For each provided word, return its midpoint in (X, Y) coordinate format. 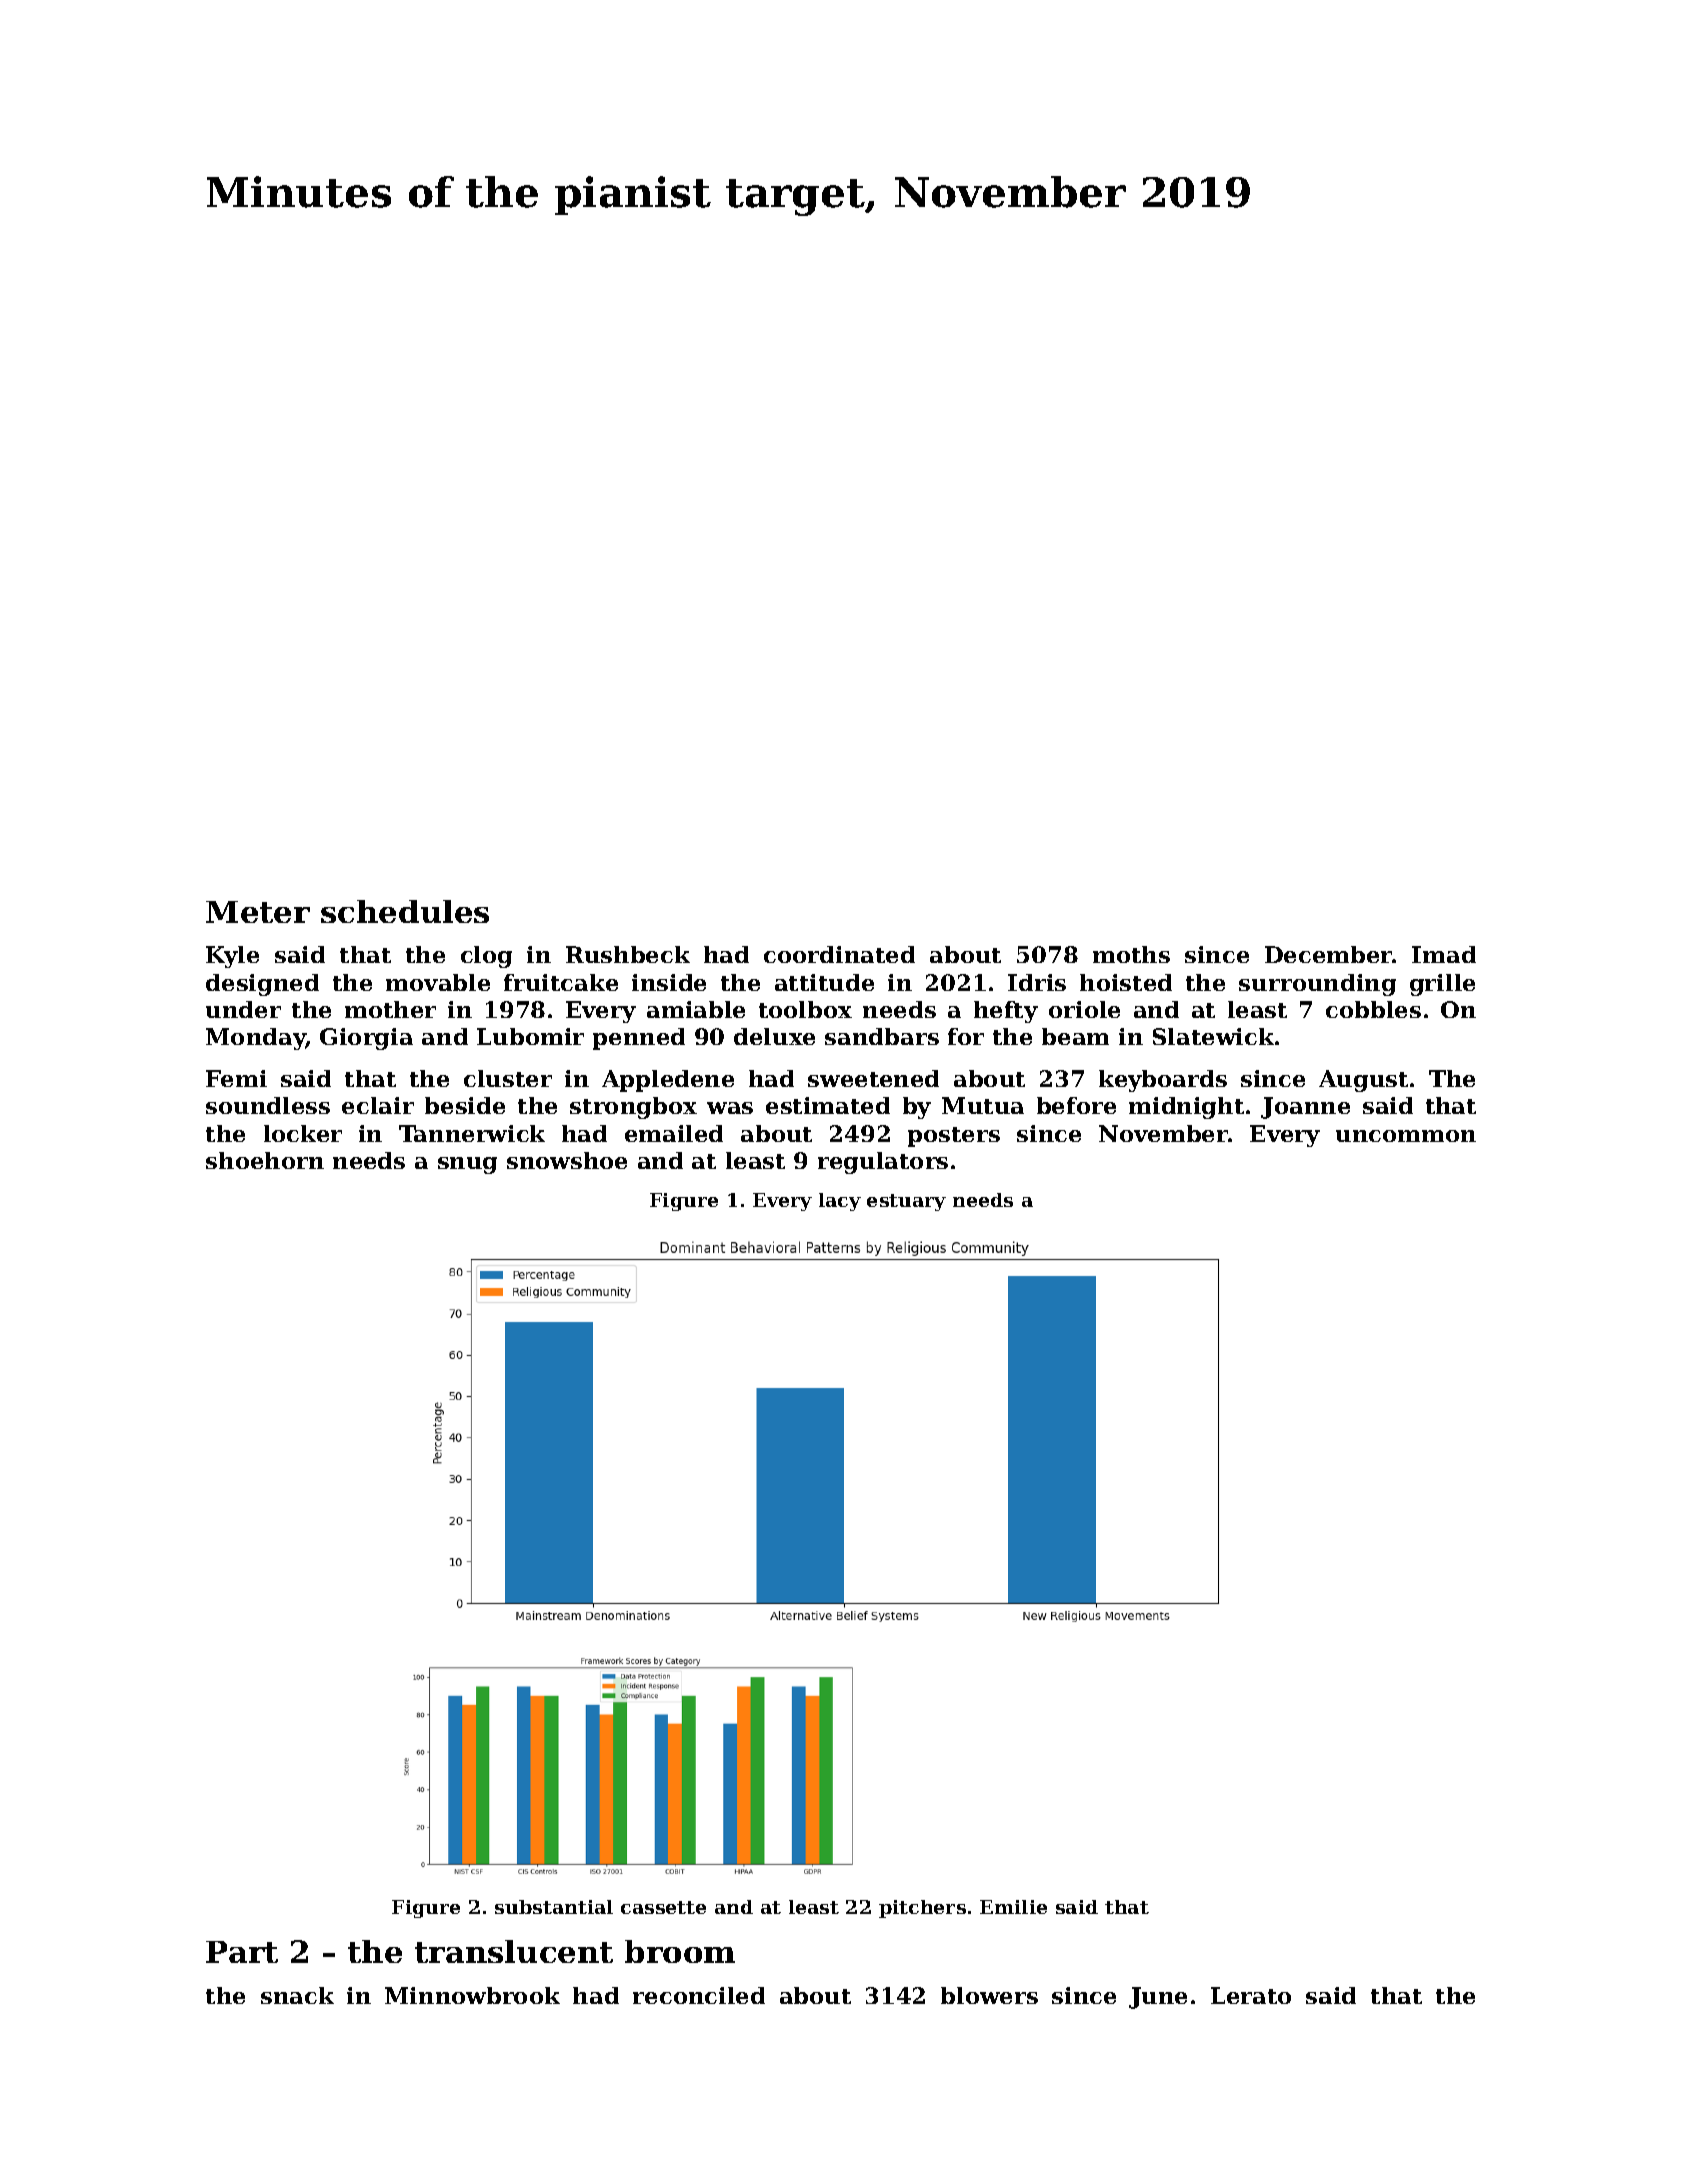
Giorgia (366, 1039)
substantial (554, 1907)
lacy (840, 1202)
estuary (906, 1202)
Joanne (1305, 1108)
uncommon (1406, 1136)
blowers (989, 1995)
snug (467, 1165)
